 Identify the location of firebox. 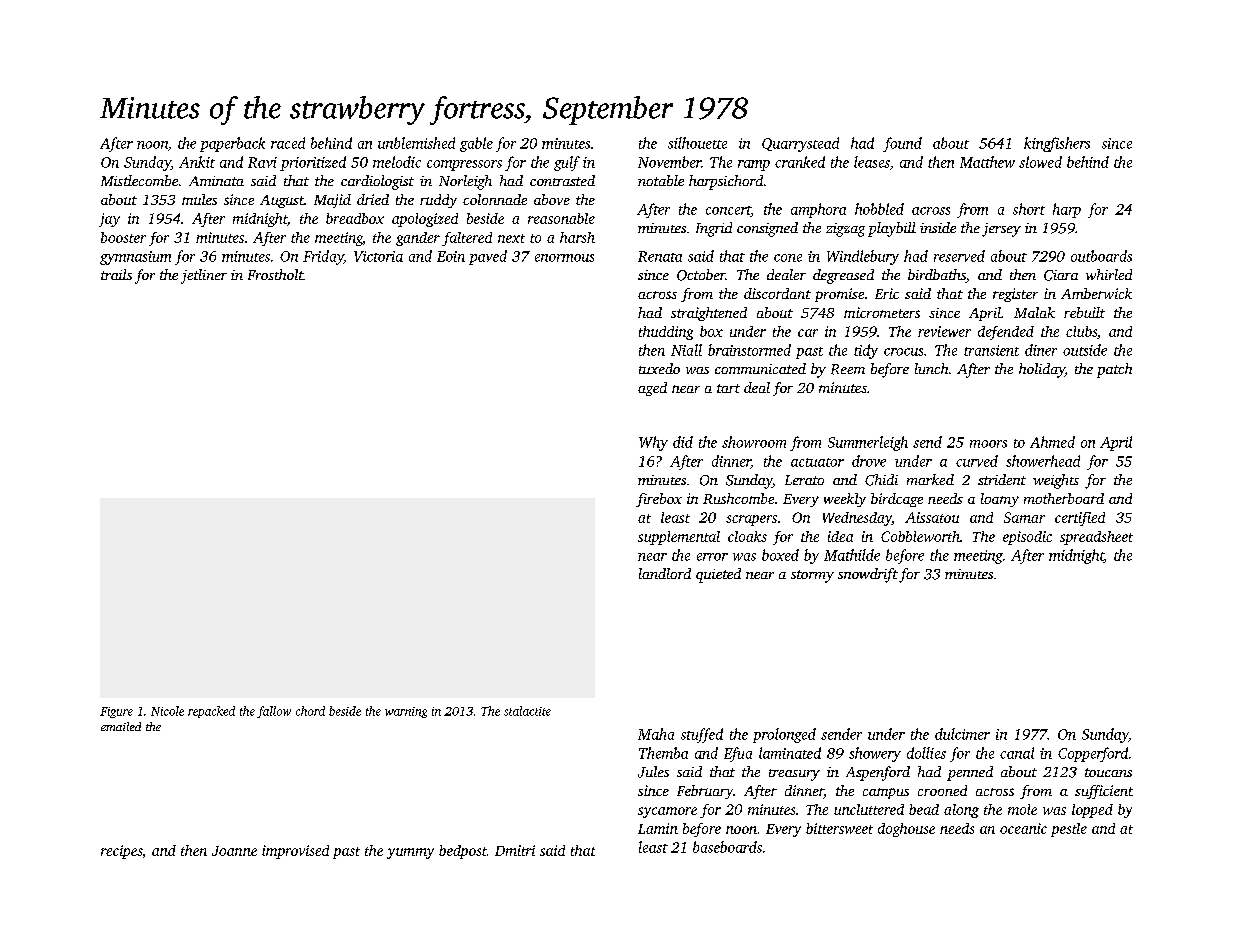
(659, 500).
